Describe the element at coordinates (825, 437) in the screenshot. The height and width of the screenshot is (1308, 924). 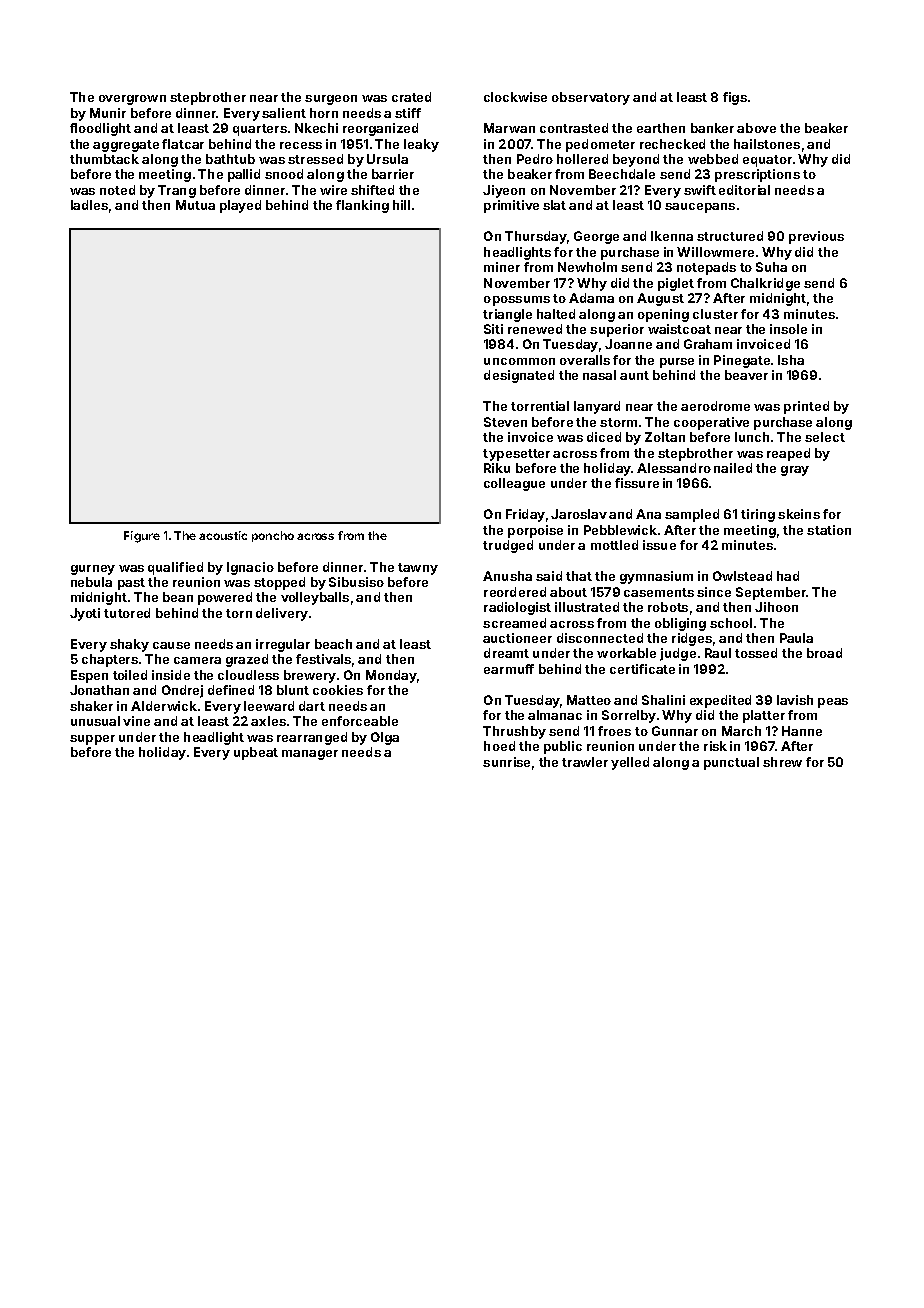
I see `select` at that location.
